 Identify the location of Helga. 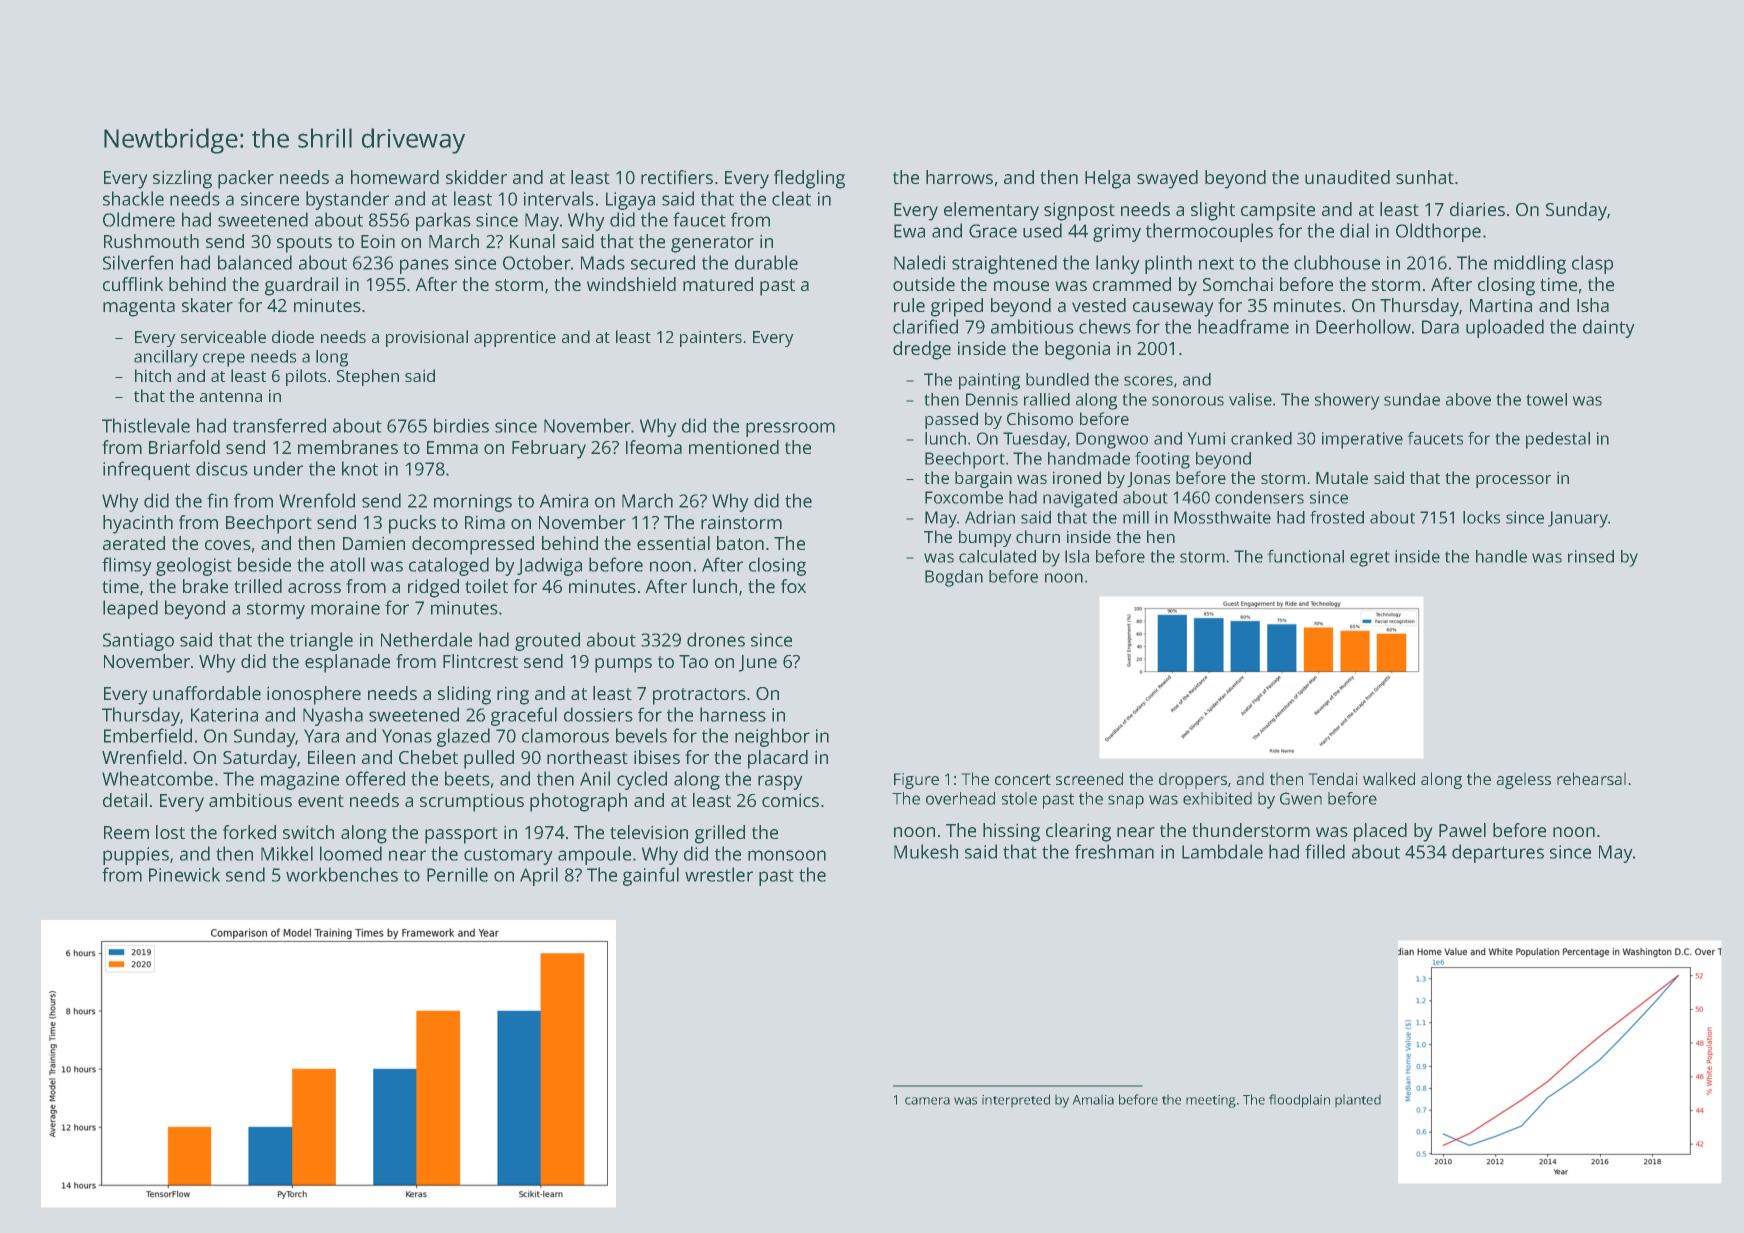
(1107, 179).
